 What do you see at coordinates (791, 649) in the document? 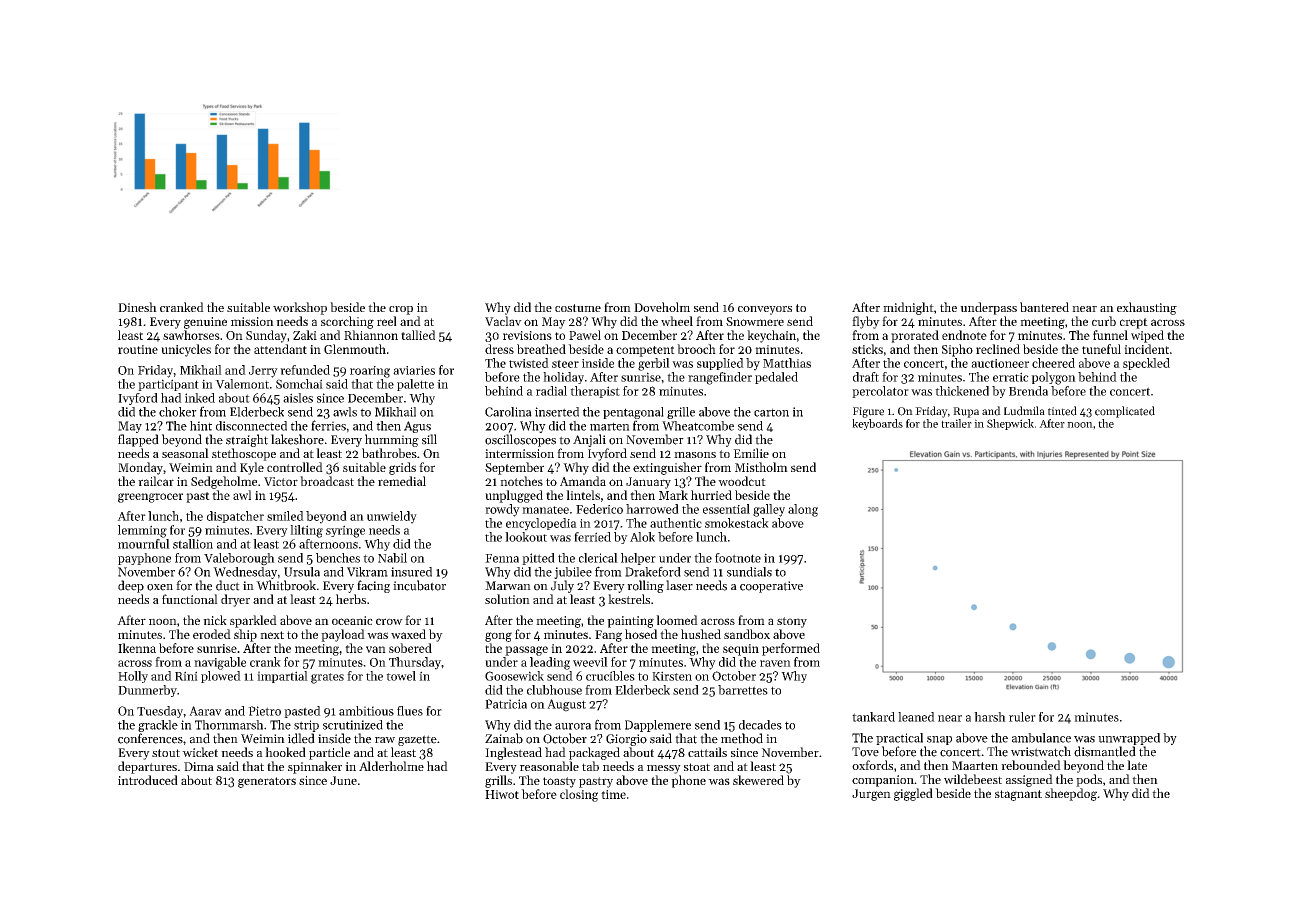
I see `performed` at bounding box center [791, 649].
